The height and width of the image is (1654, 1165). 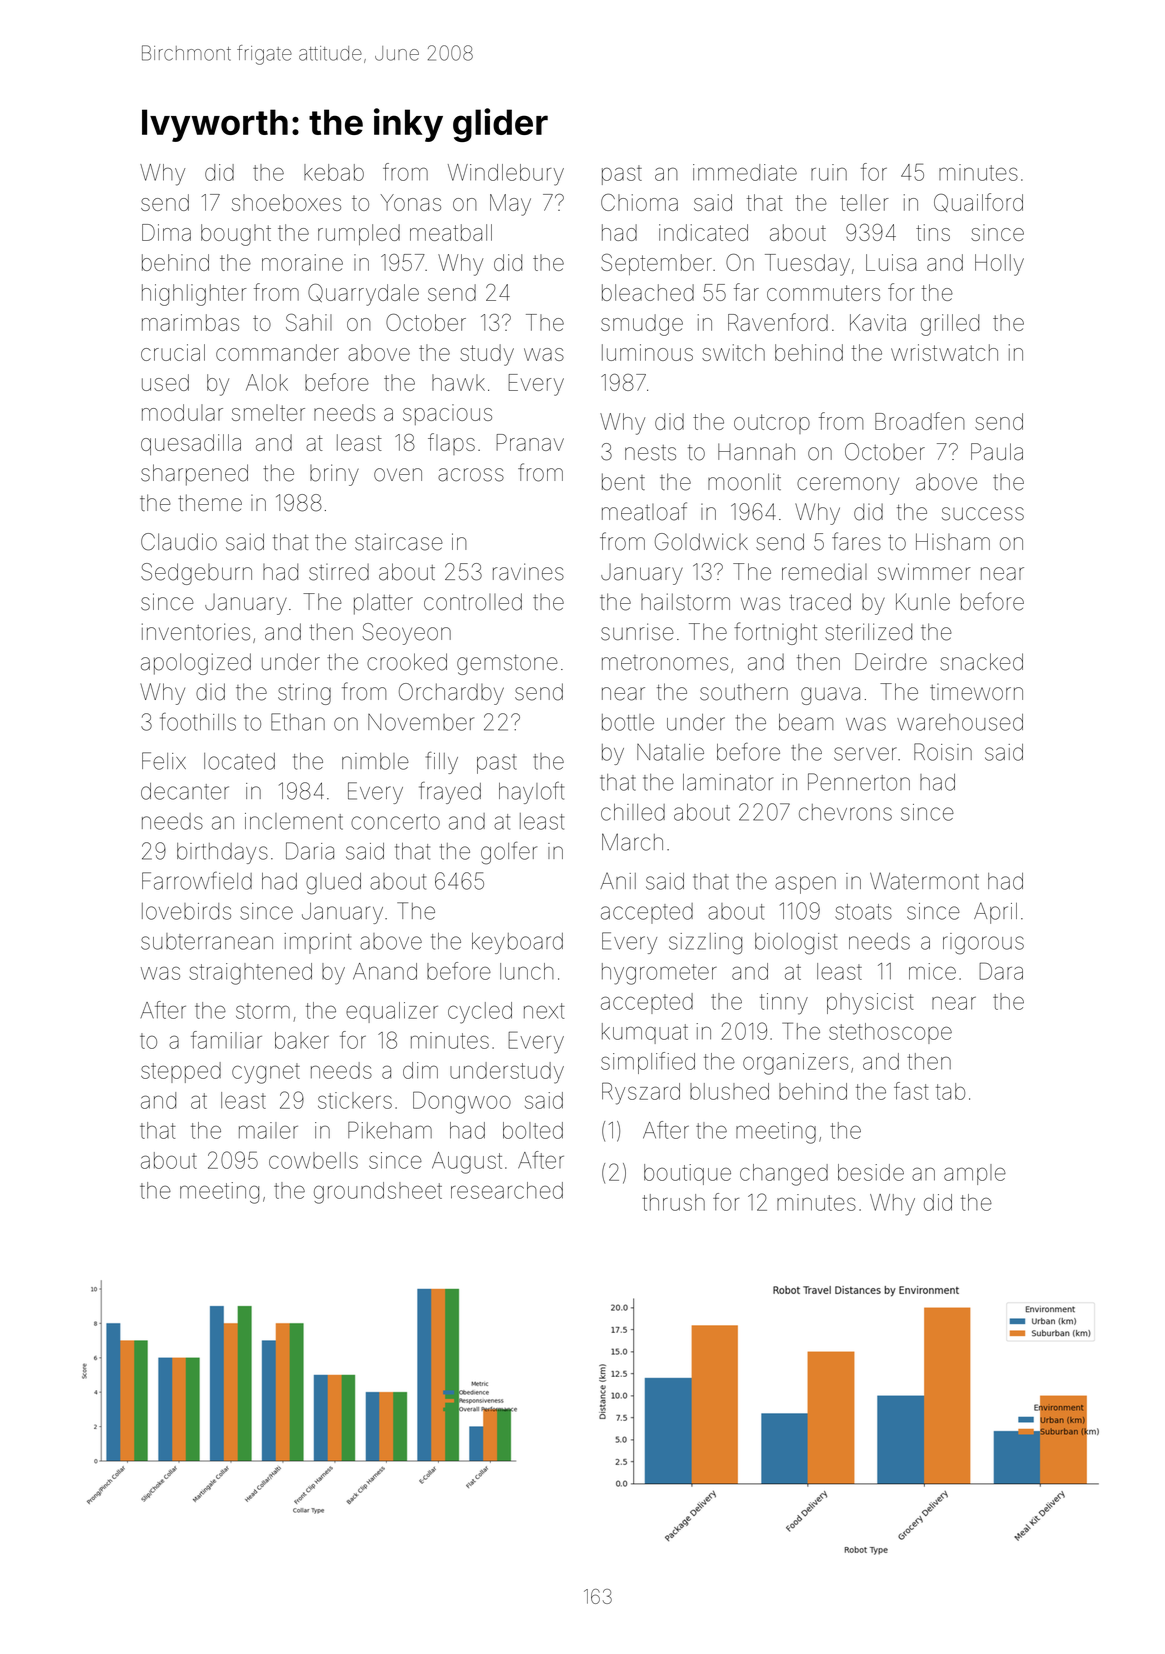 What do you see at coordinates (933, 232) in the image?
I see `tins` at bounding box center [933, 232].
